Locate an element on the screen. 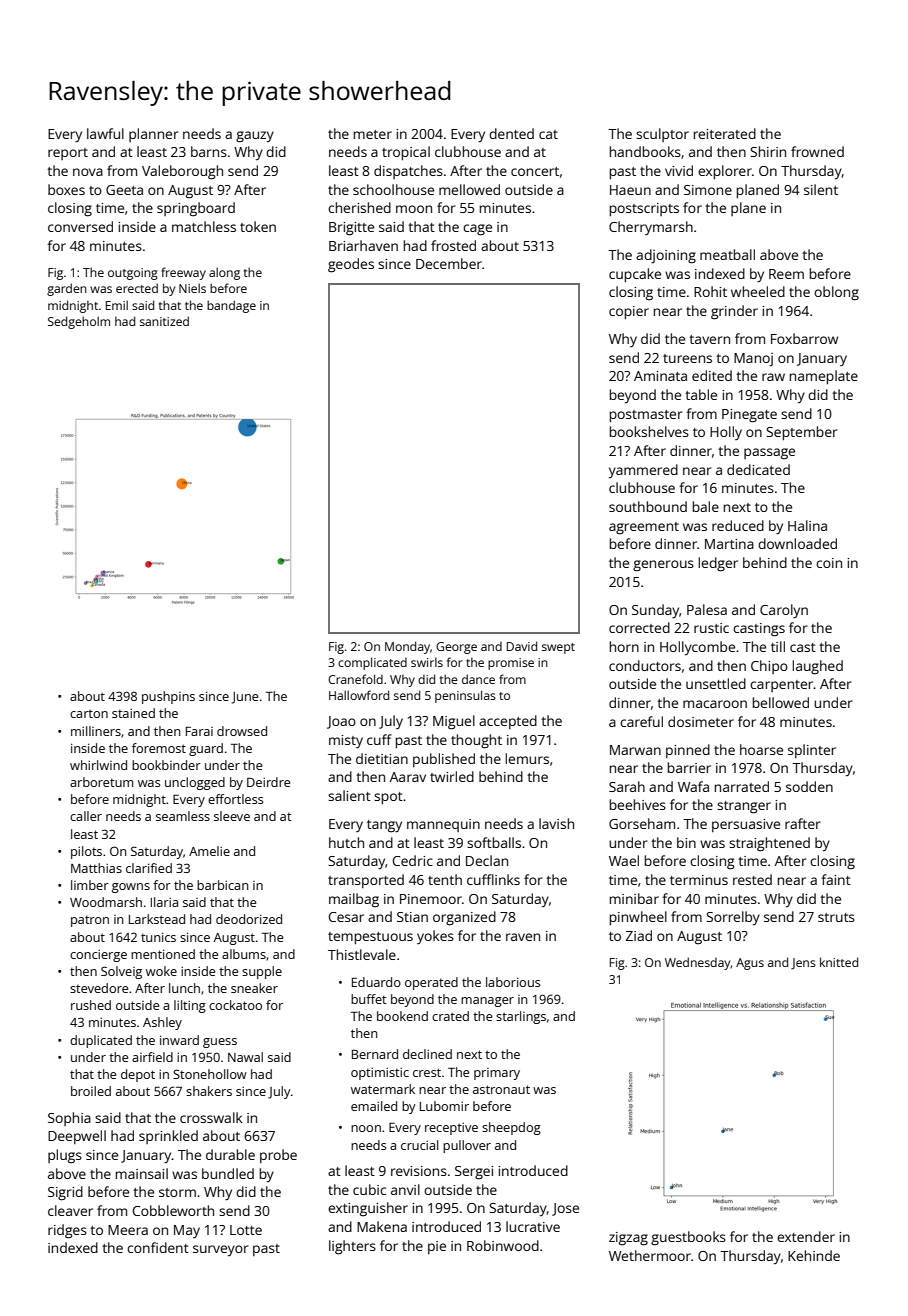  pushpins is located at coordinates (168, 697).
